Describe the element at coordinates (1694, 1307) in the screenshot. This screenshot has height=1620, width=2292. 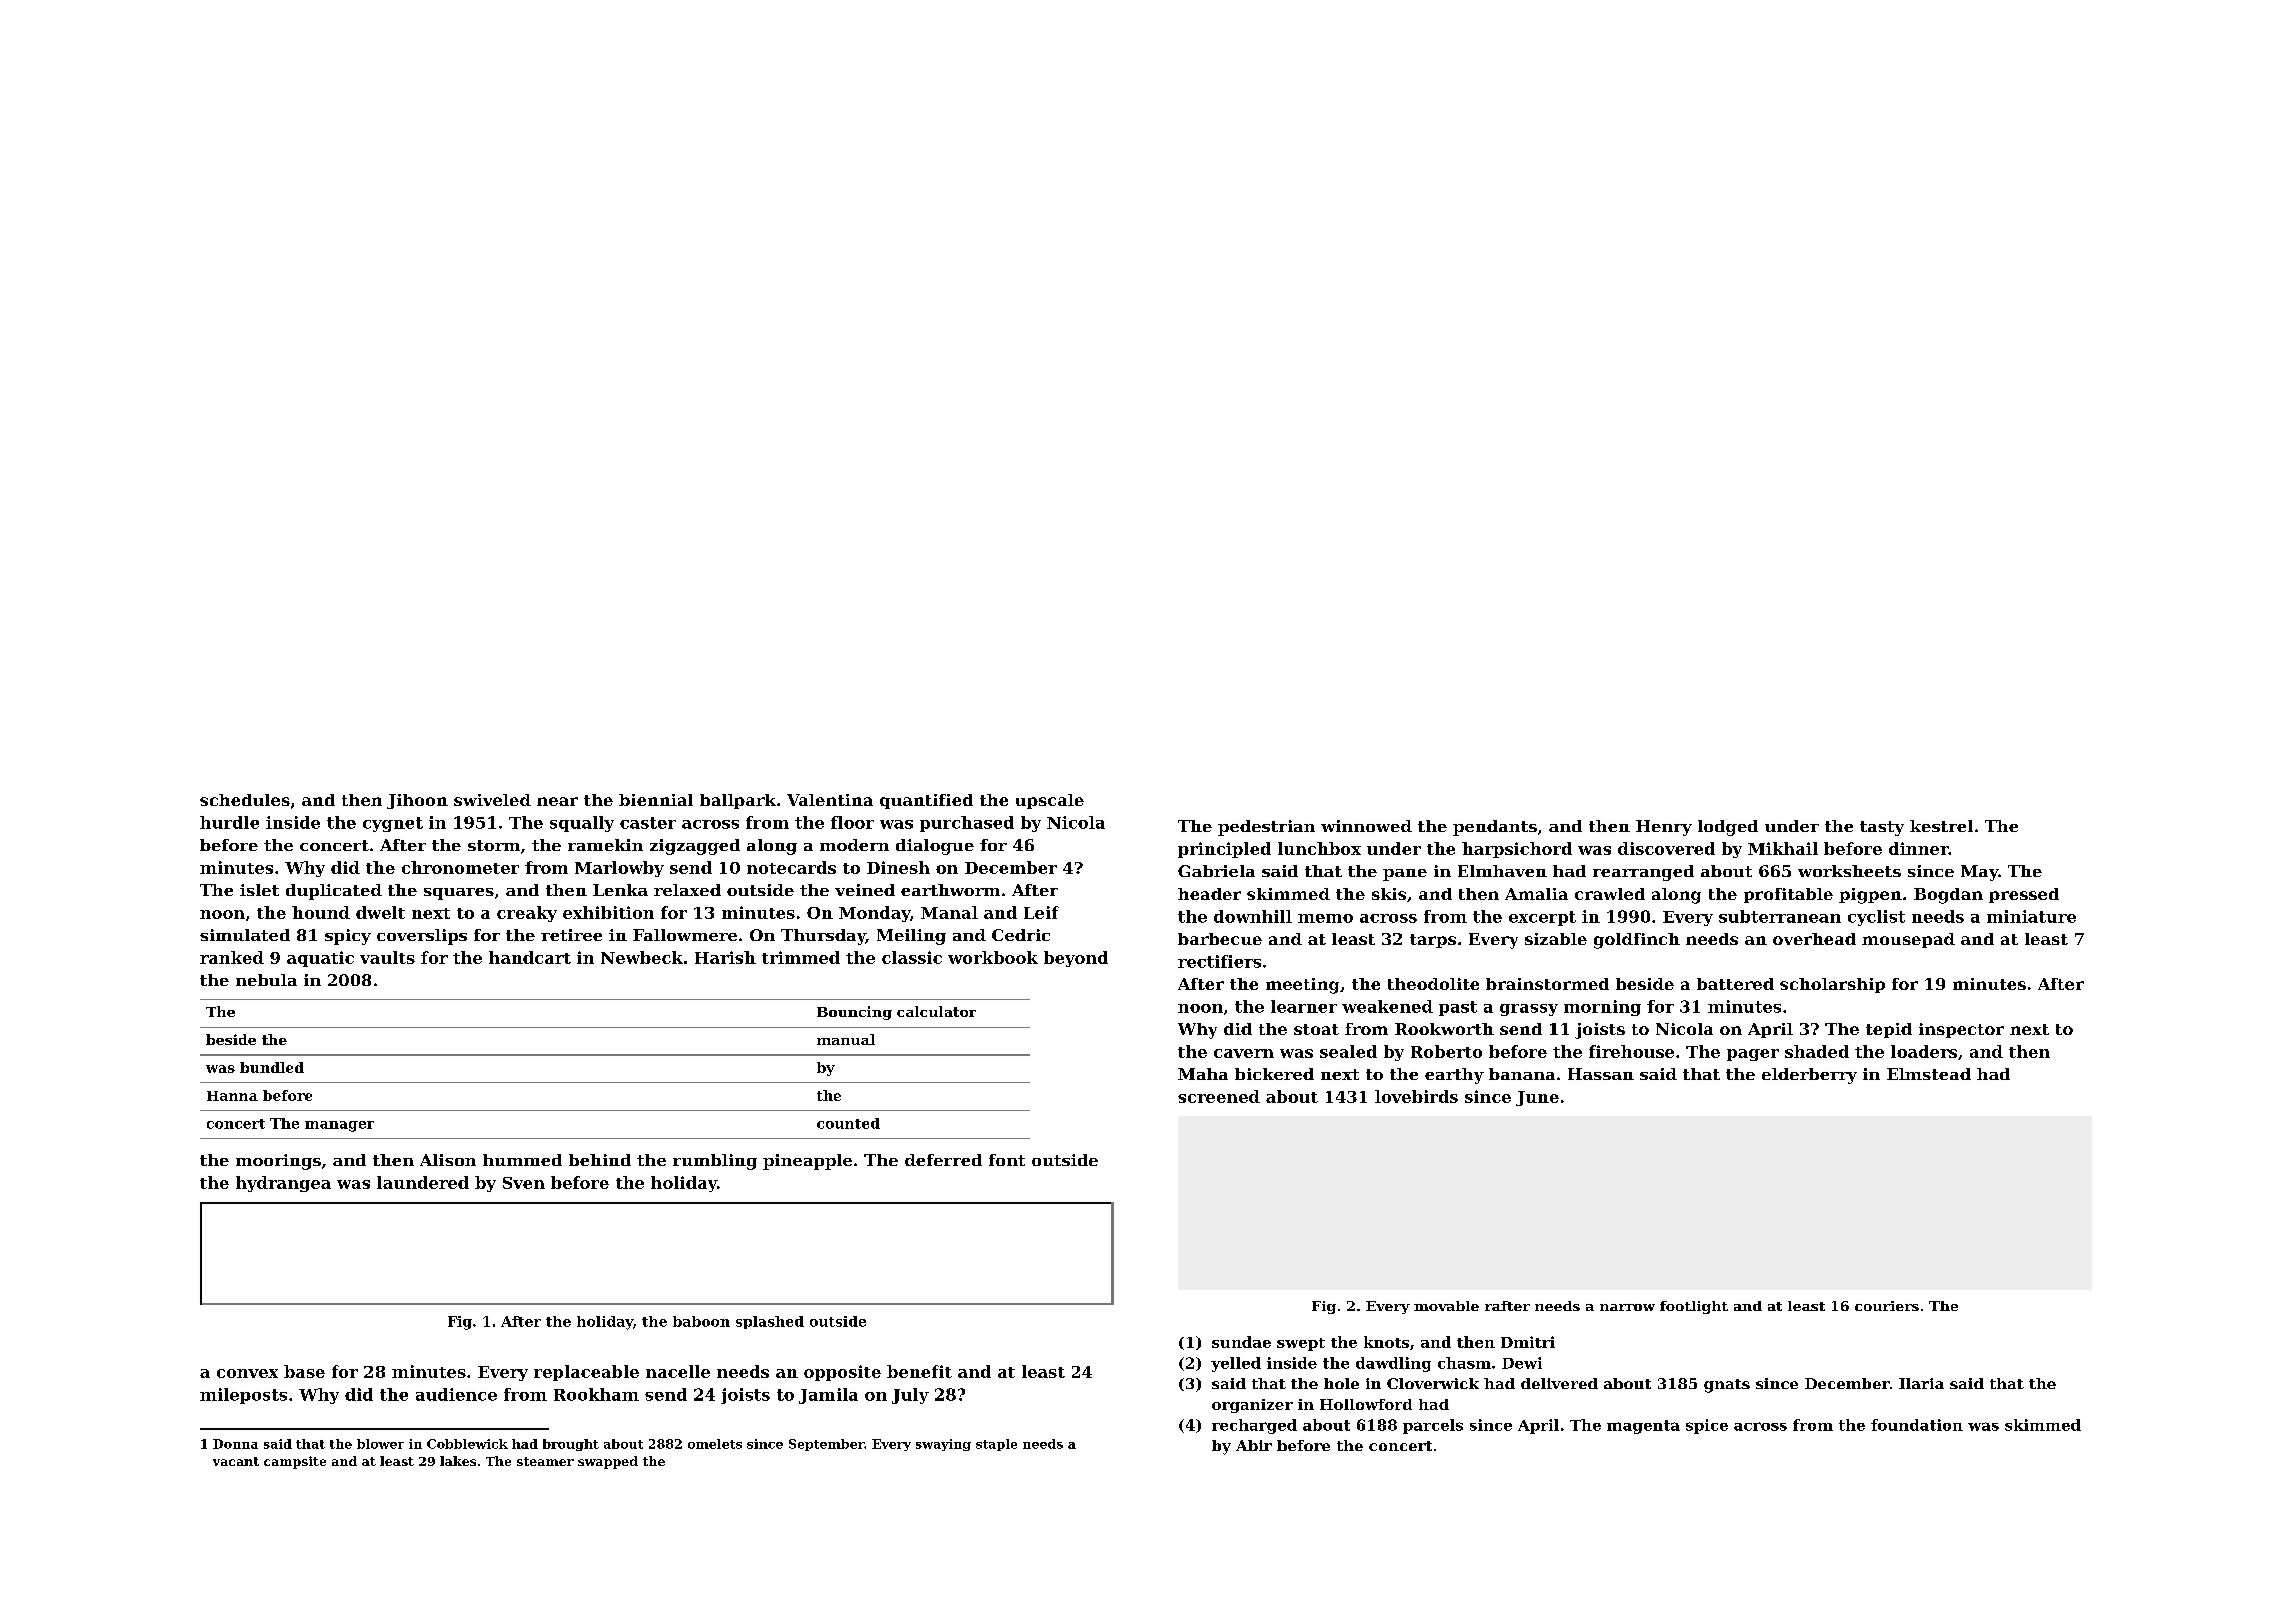
I see `footlight` at that location.
